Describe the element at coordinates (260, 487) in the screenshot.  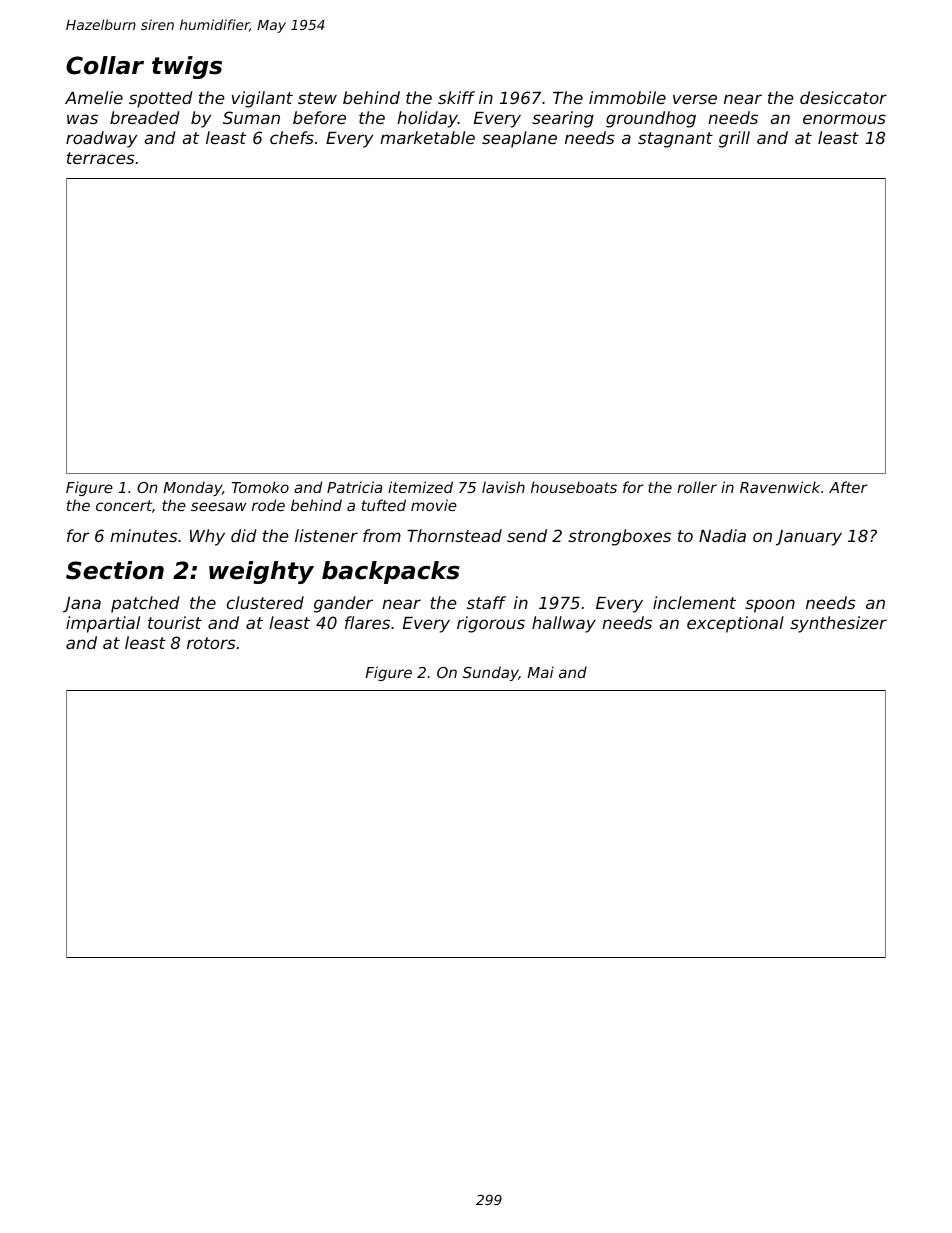
I see `Tomoko` at that location.
